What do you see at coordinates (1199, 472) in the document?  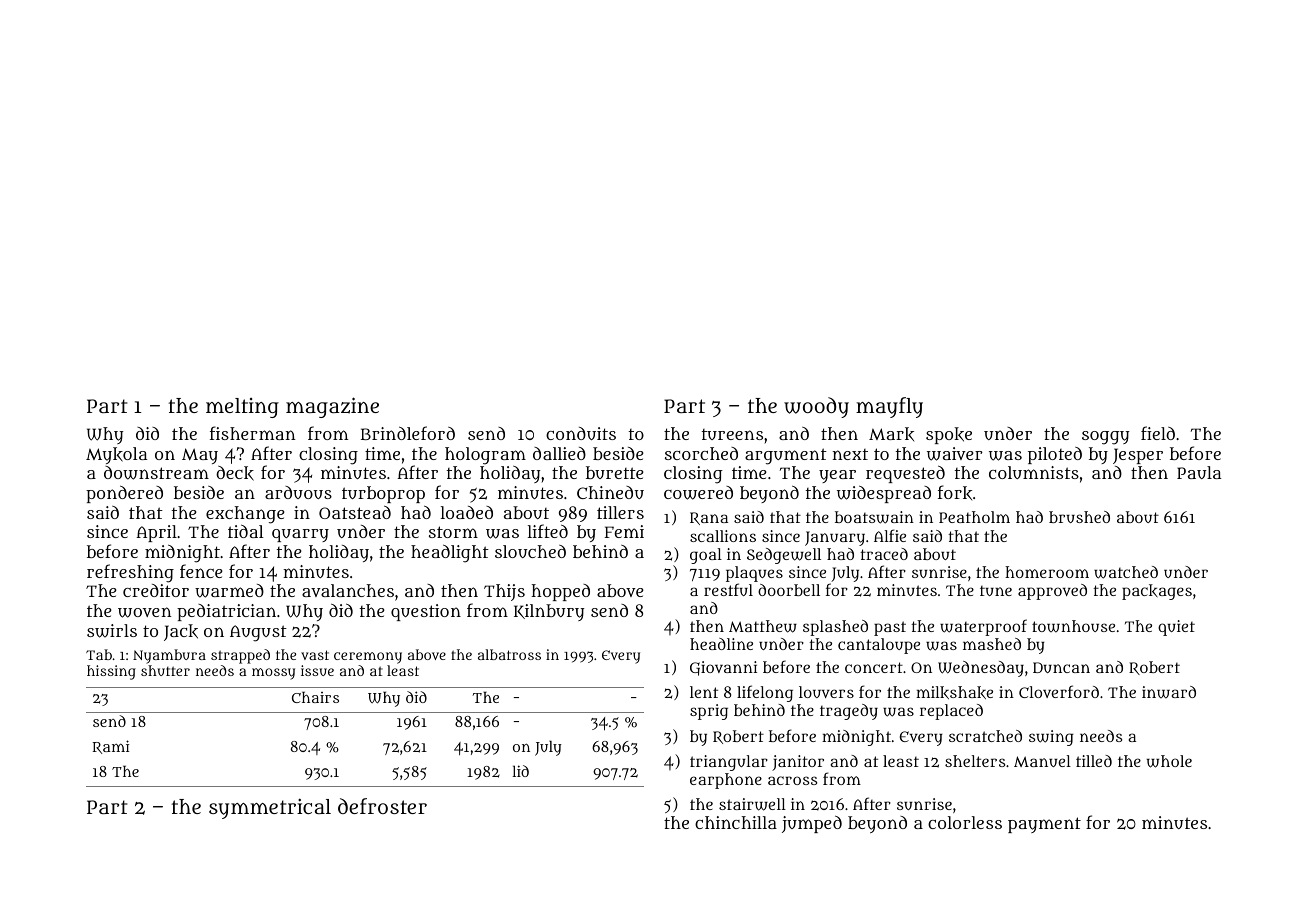 I see `Paula` at bounding box center [1199, 472].
